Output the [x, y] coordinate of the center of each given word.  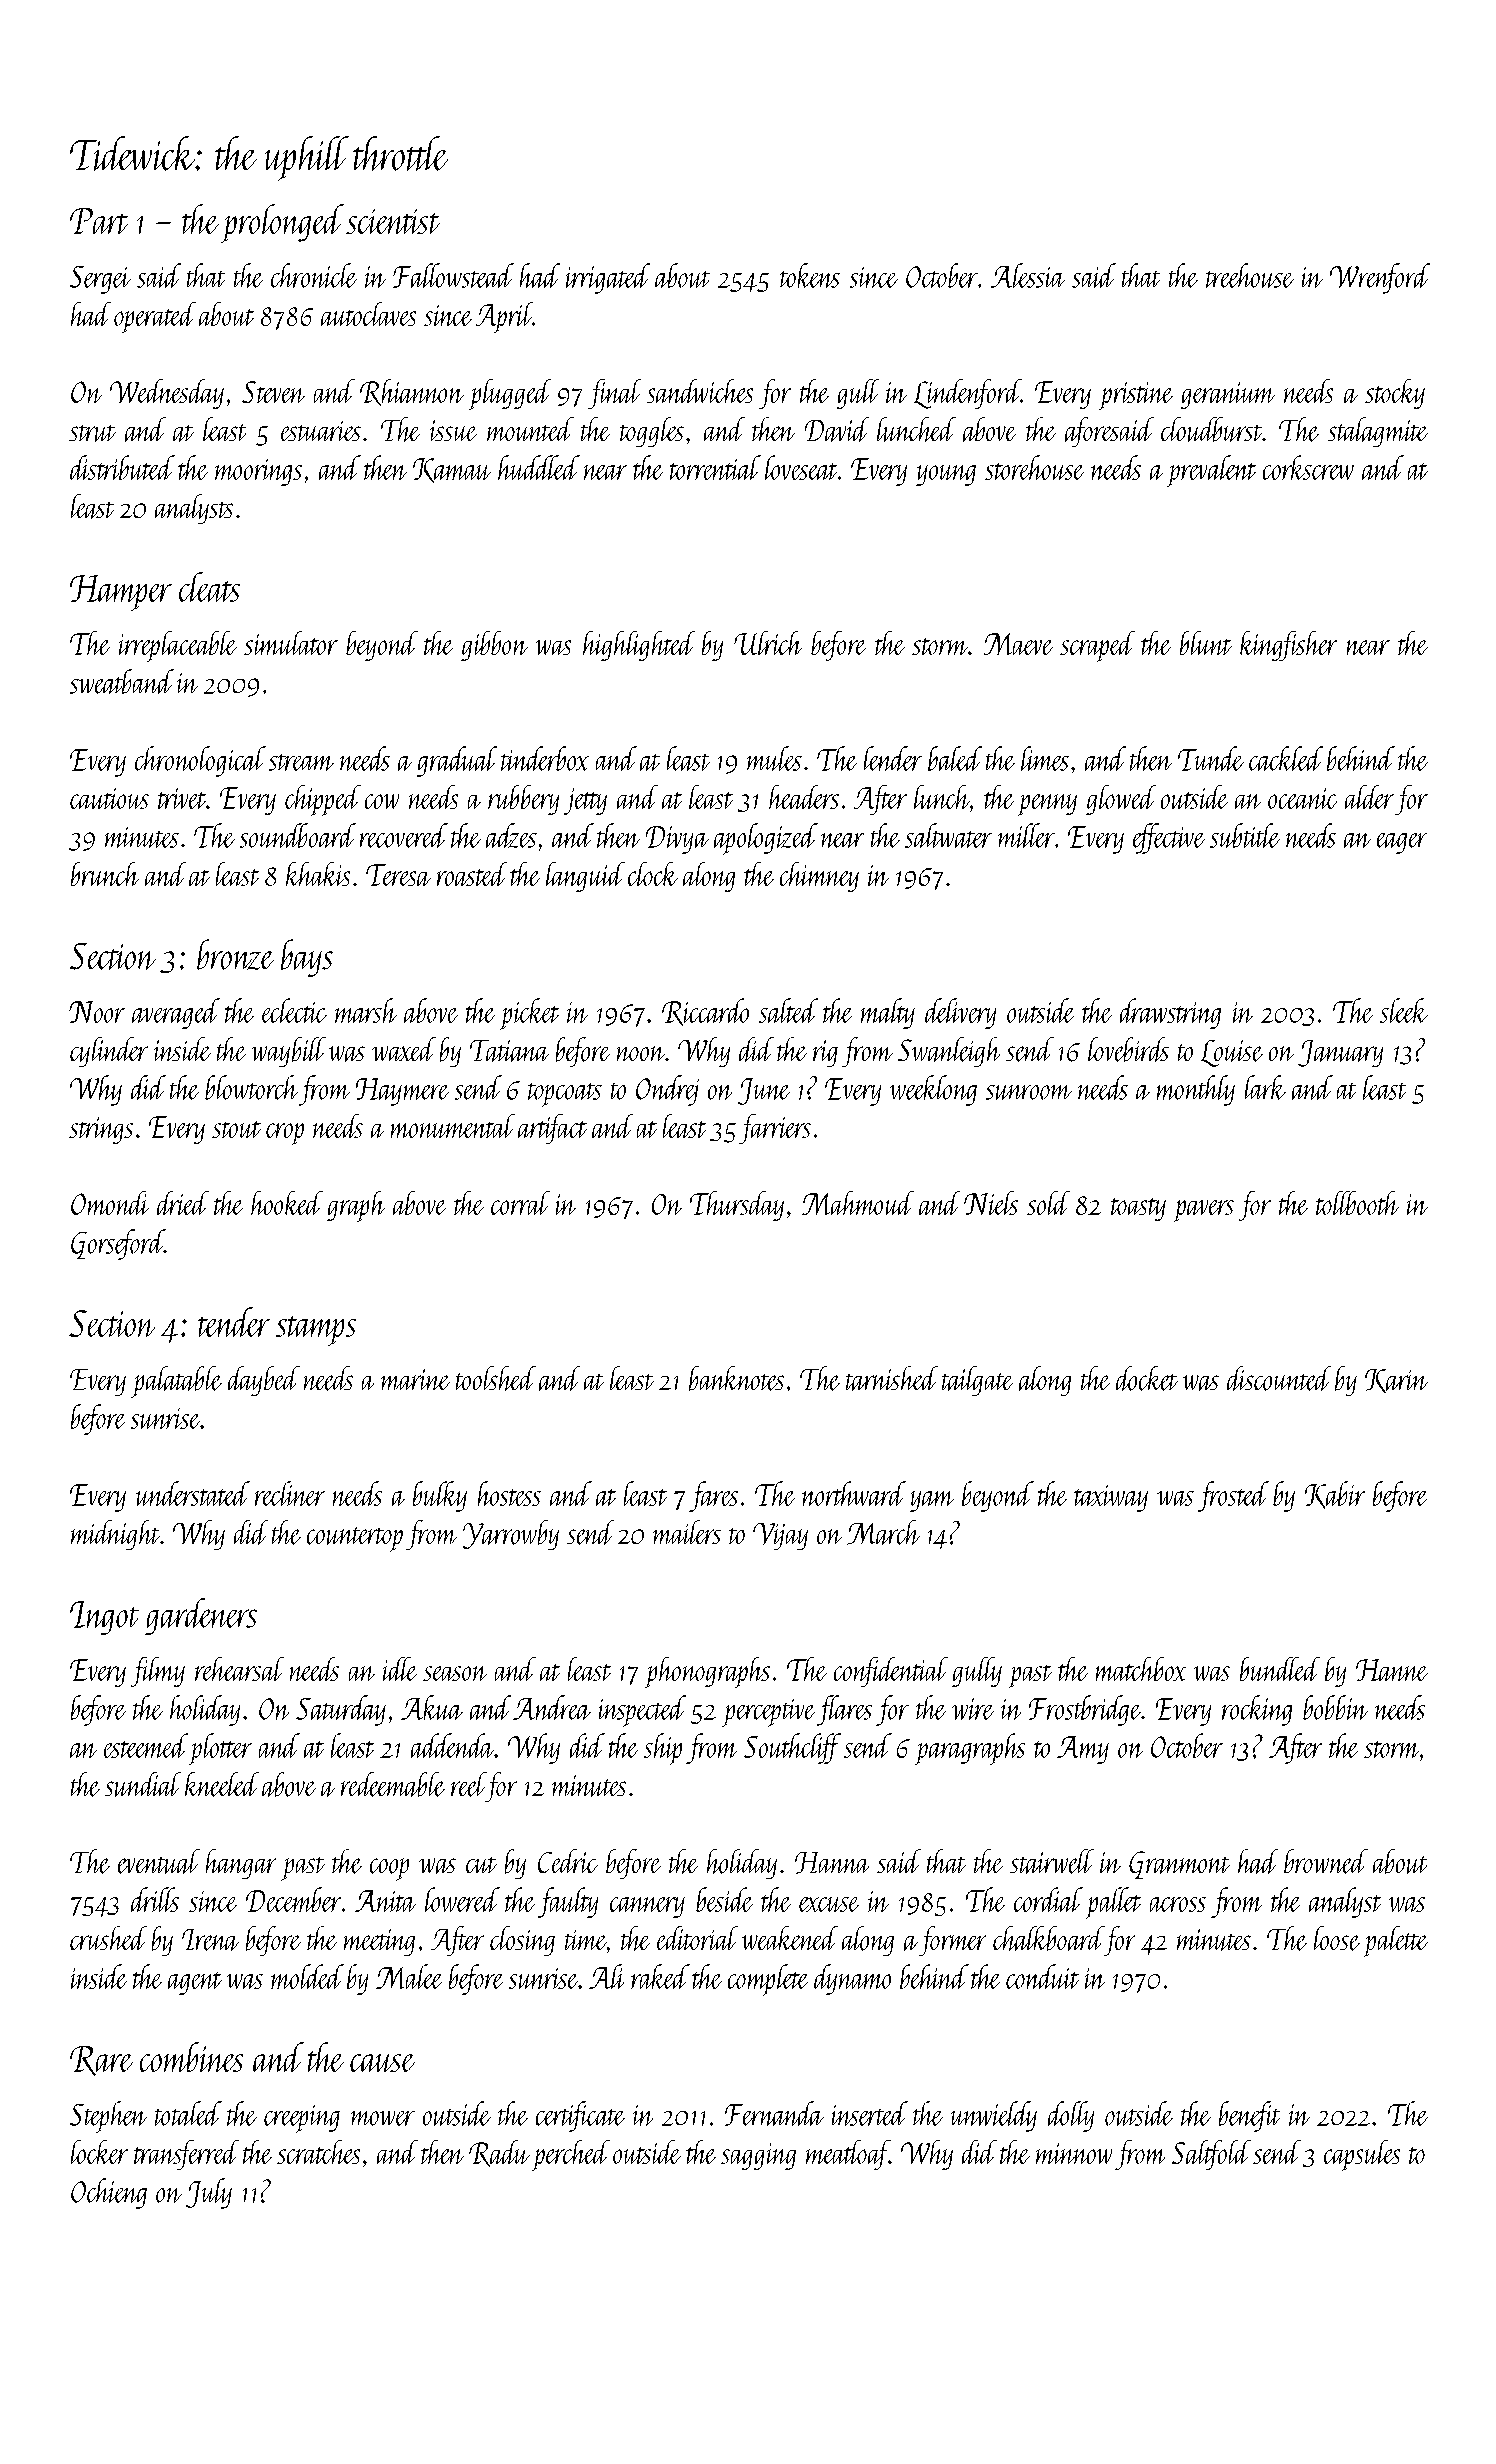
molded [307, 1976]
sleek [1404, 1010]
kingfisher [1288, 646]
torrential [715, 467]
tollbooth [1357, 1203]
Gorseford [117, 1244]
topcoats [565, 1095]
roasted [472, 874]
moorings [258, 472]
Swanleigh [949, 1052]
